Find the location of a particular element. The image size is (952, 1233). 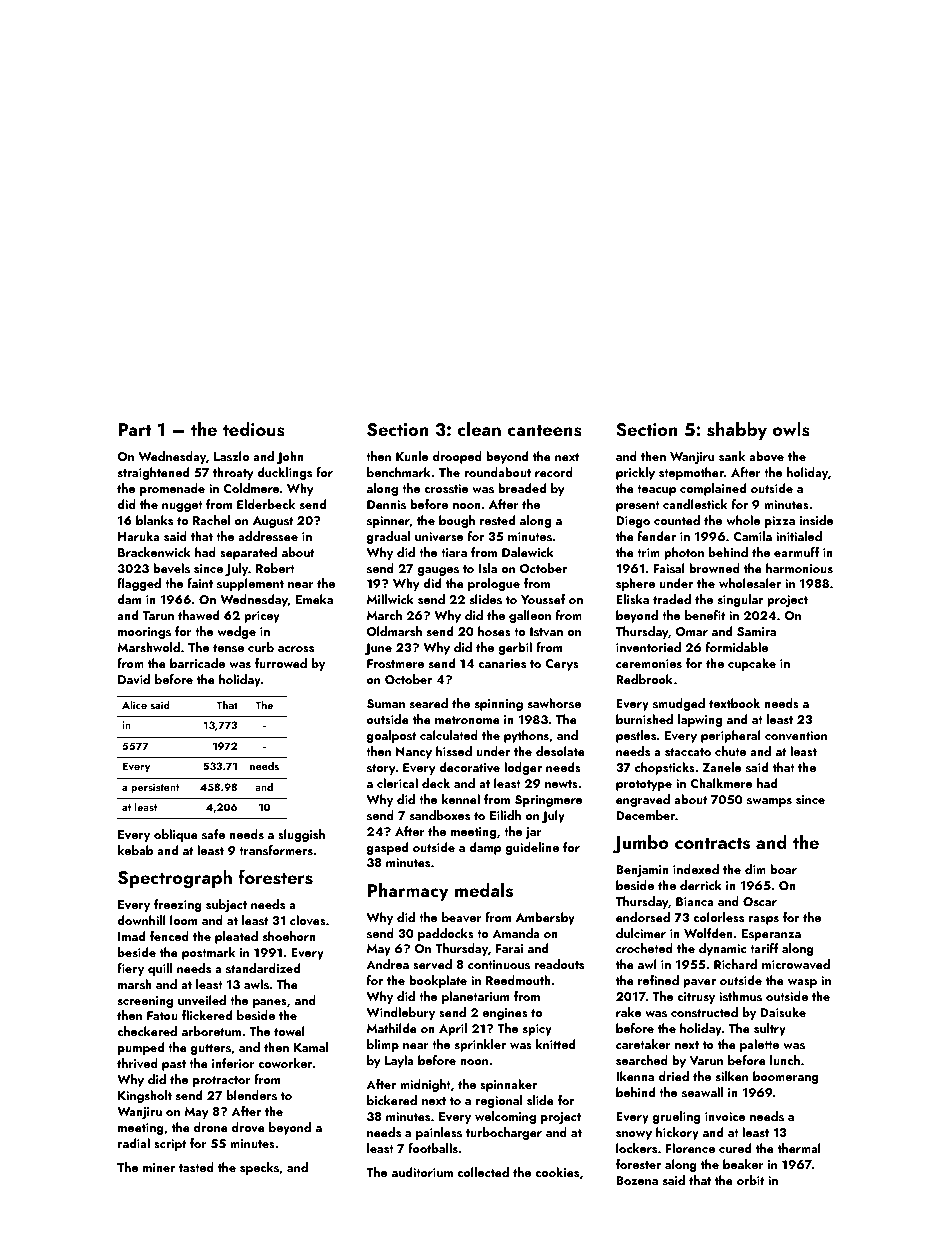

transformers is located at coordinates (276, 850).
